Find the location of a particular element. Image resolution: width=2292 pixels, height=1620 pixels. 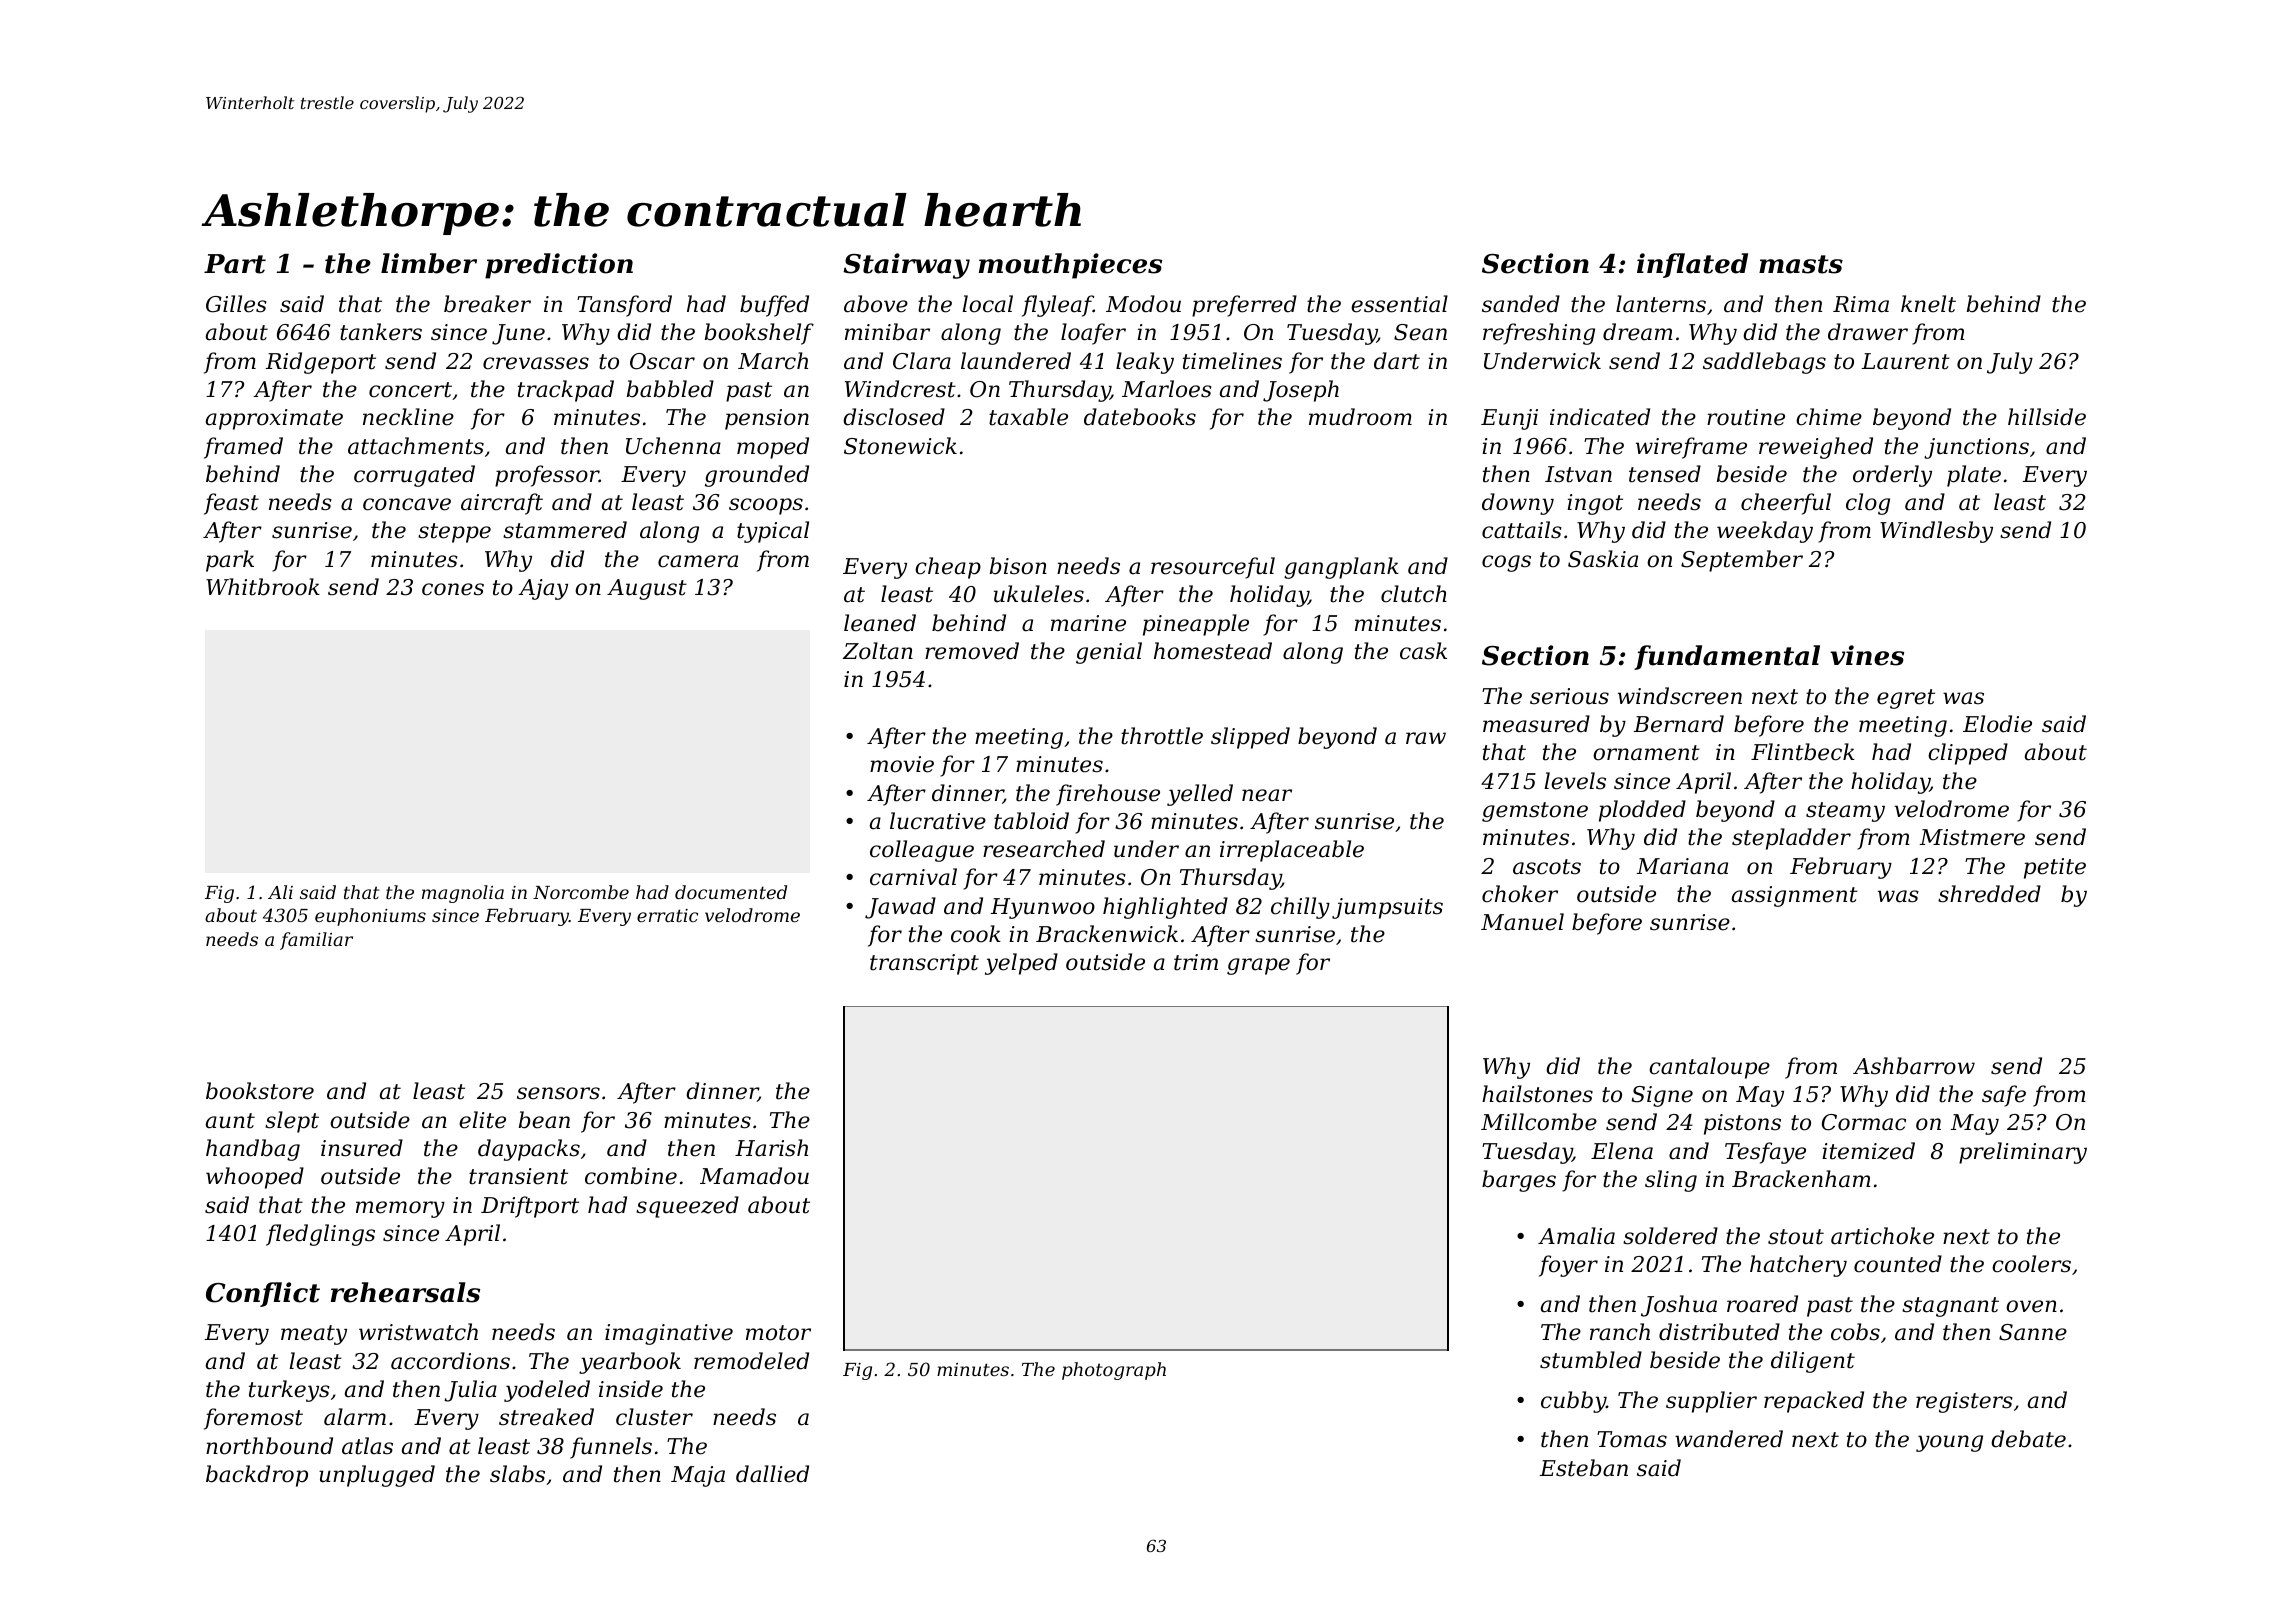

preliminary is located at coordinates (2023, 1153).
